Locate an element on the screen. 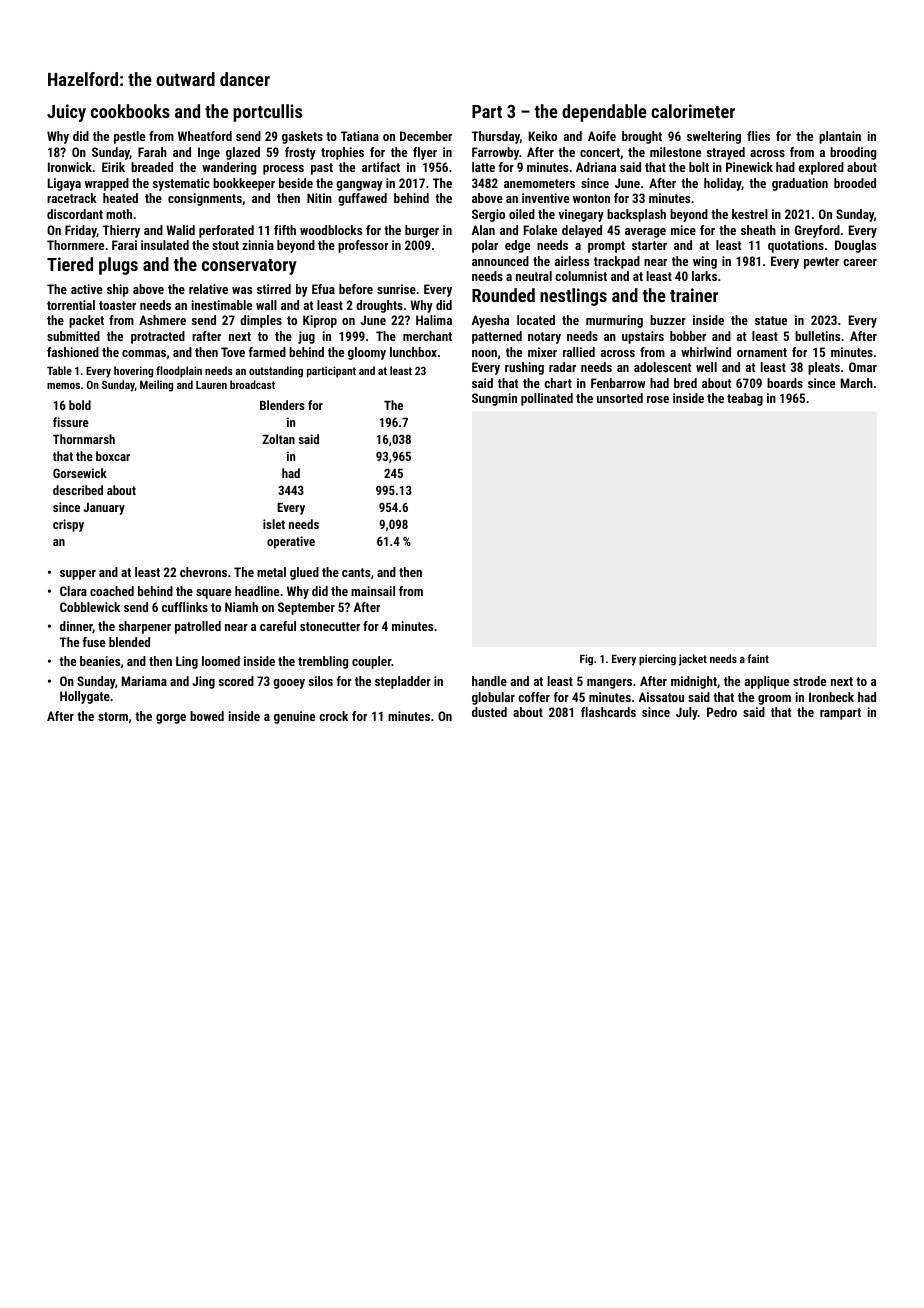 Image resolution: width=924 pixels, height=1308 pixels. plantain is located at coordinates (840, 137).
